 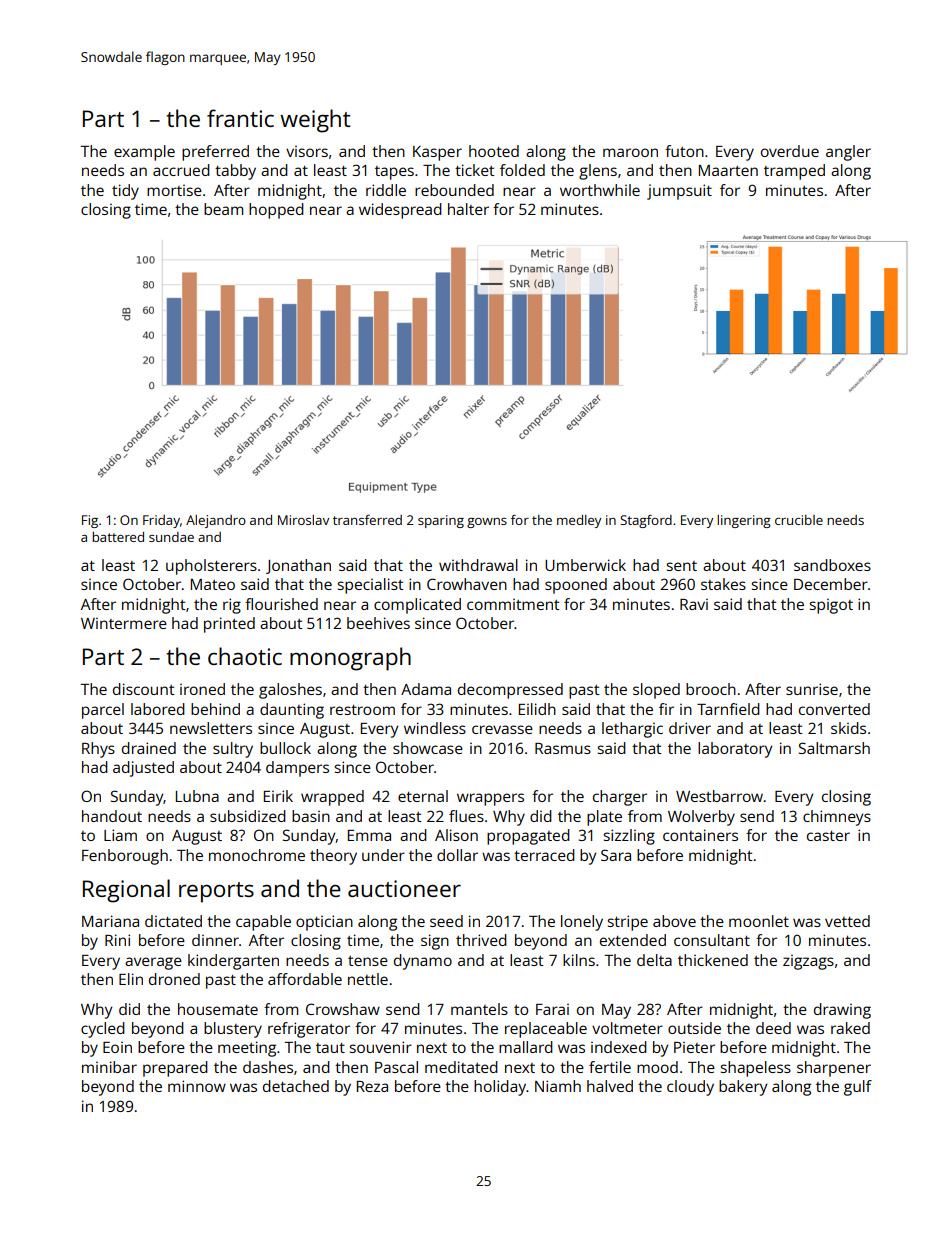 What do you see at coordinates (144, 153) in the document?
I see `example` at bounding box center [144, 153].
